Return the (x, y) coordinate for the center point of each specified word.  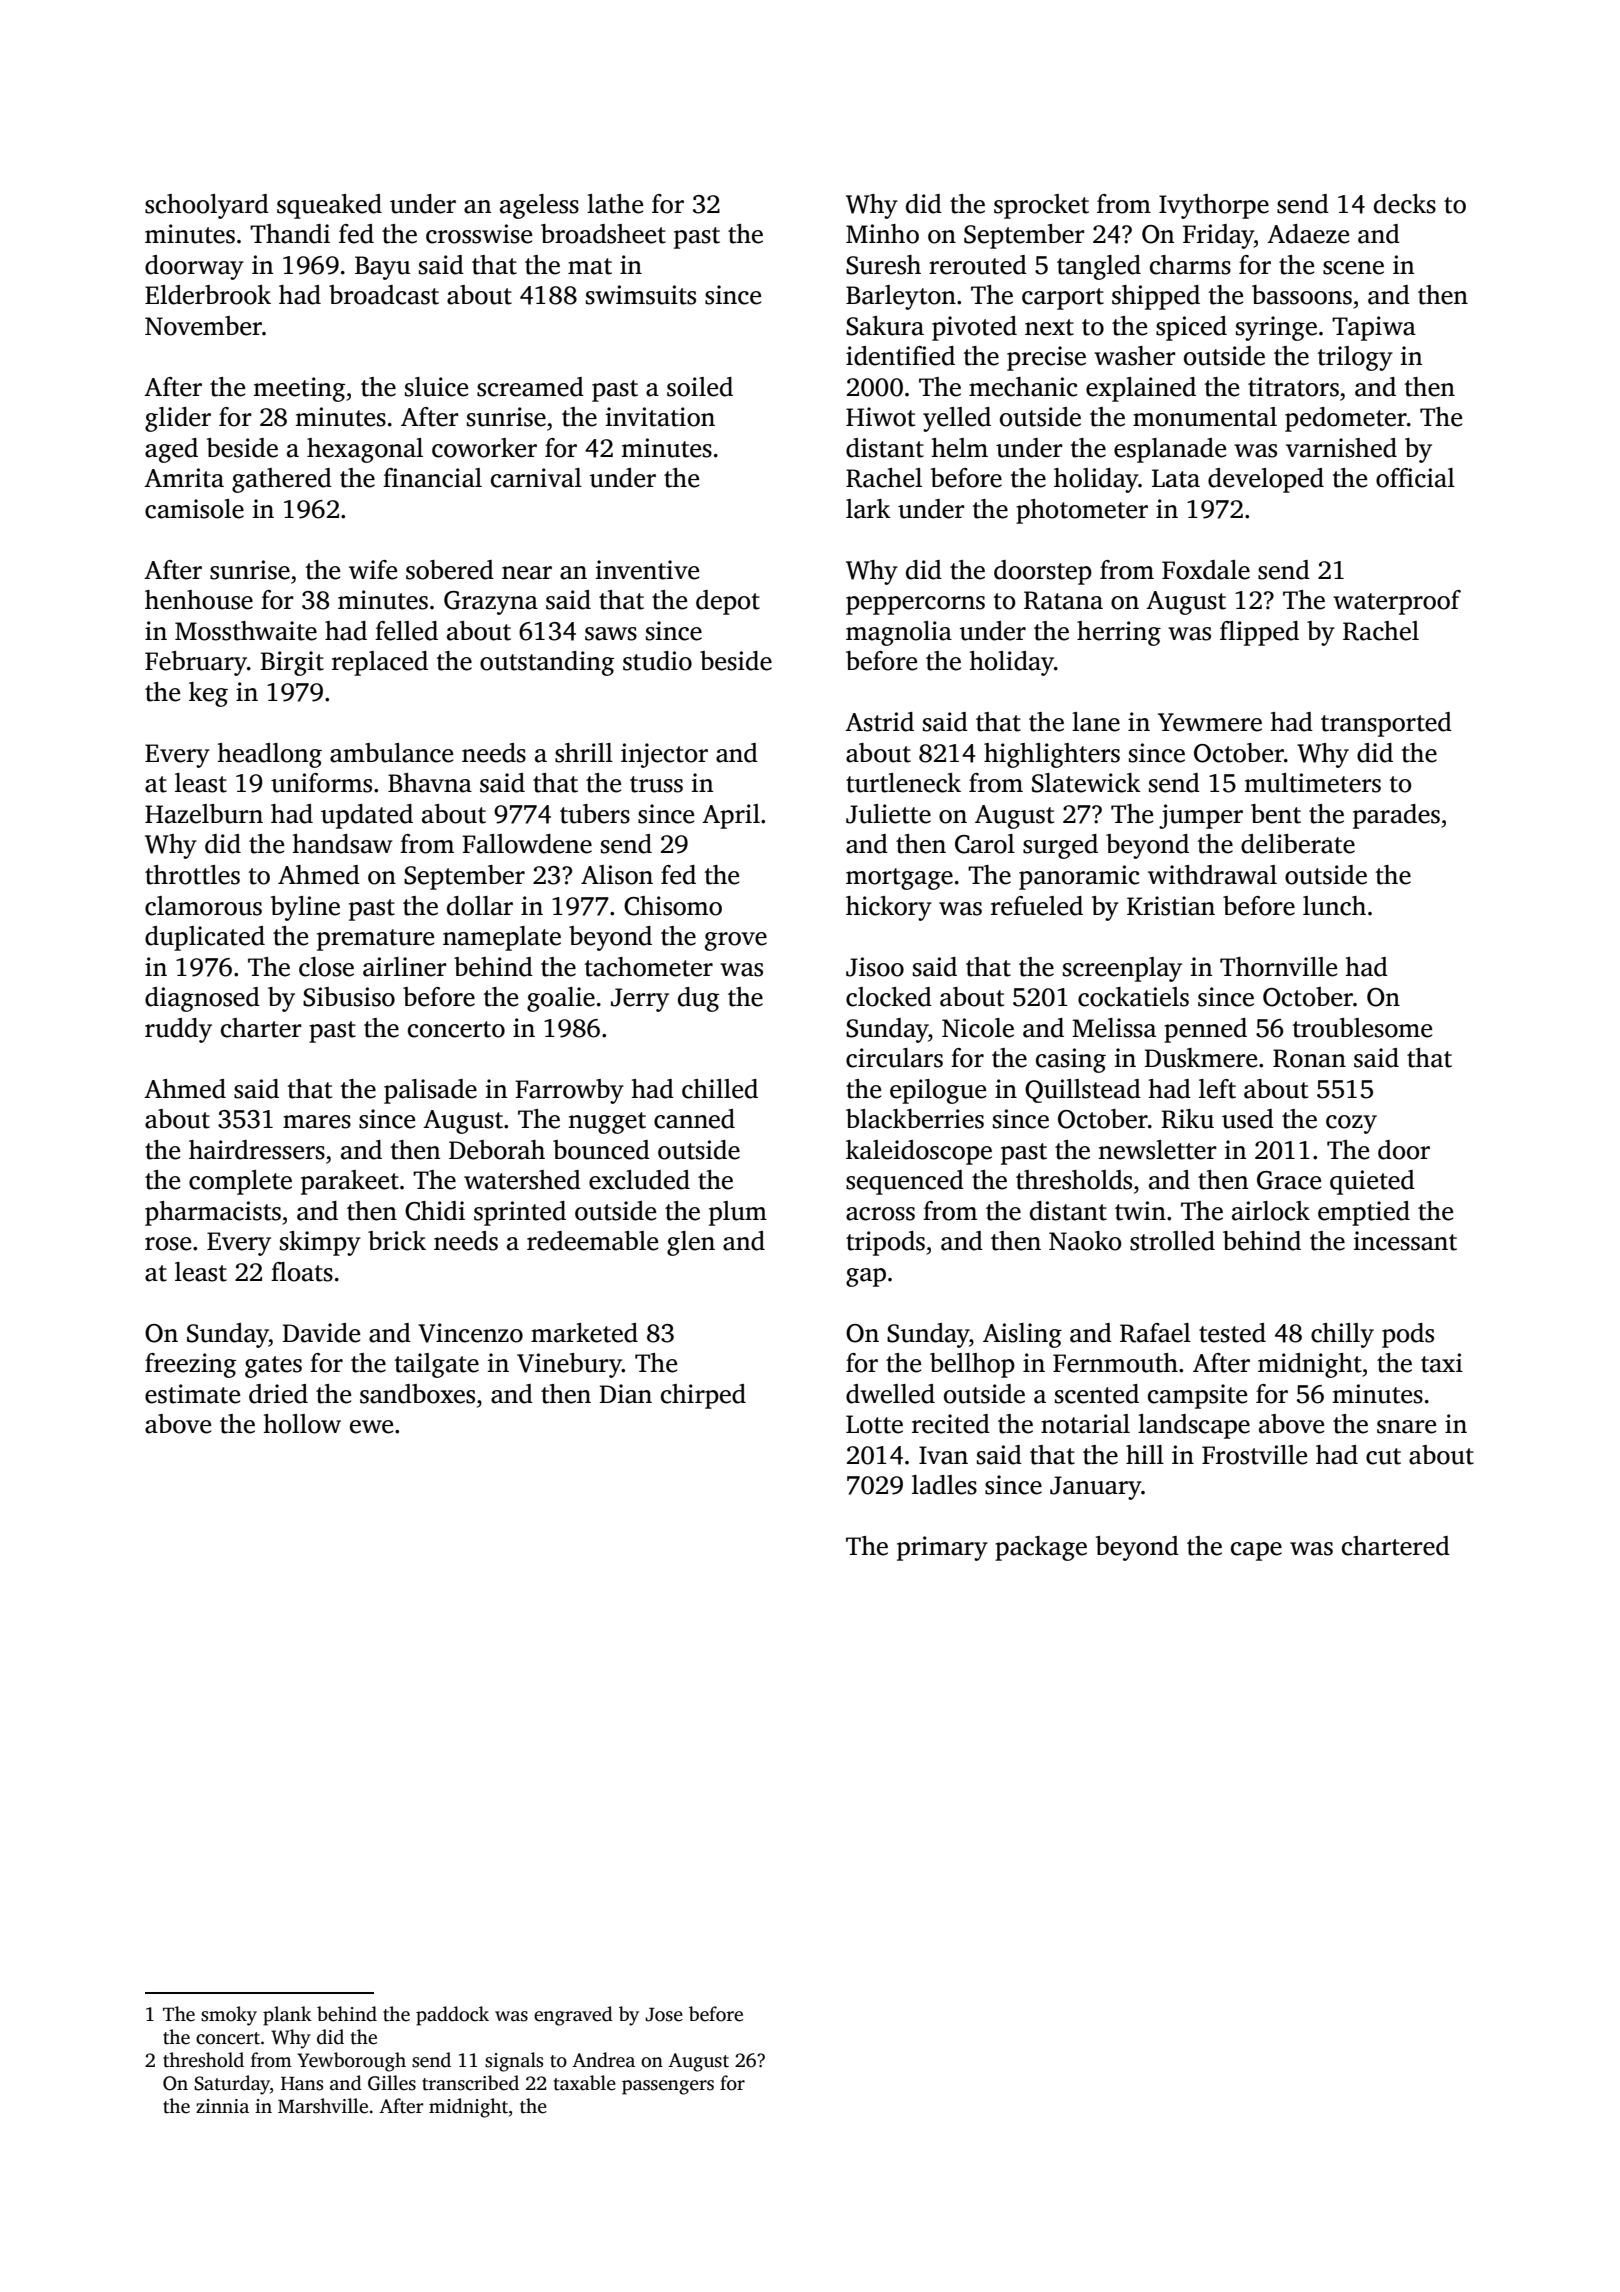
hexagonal (365, 450)
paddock (452, 2016)
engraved (573, 2016)
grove (736, 941)
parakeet (350, 1182)
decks (1405, 204)
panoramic (1079, 877)
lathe (615, 204)
